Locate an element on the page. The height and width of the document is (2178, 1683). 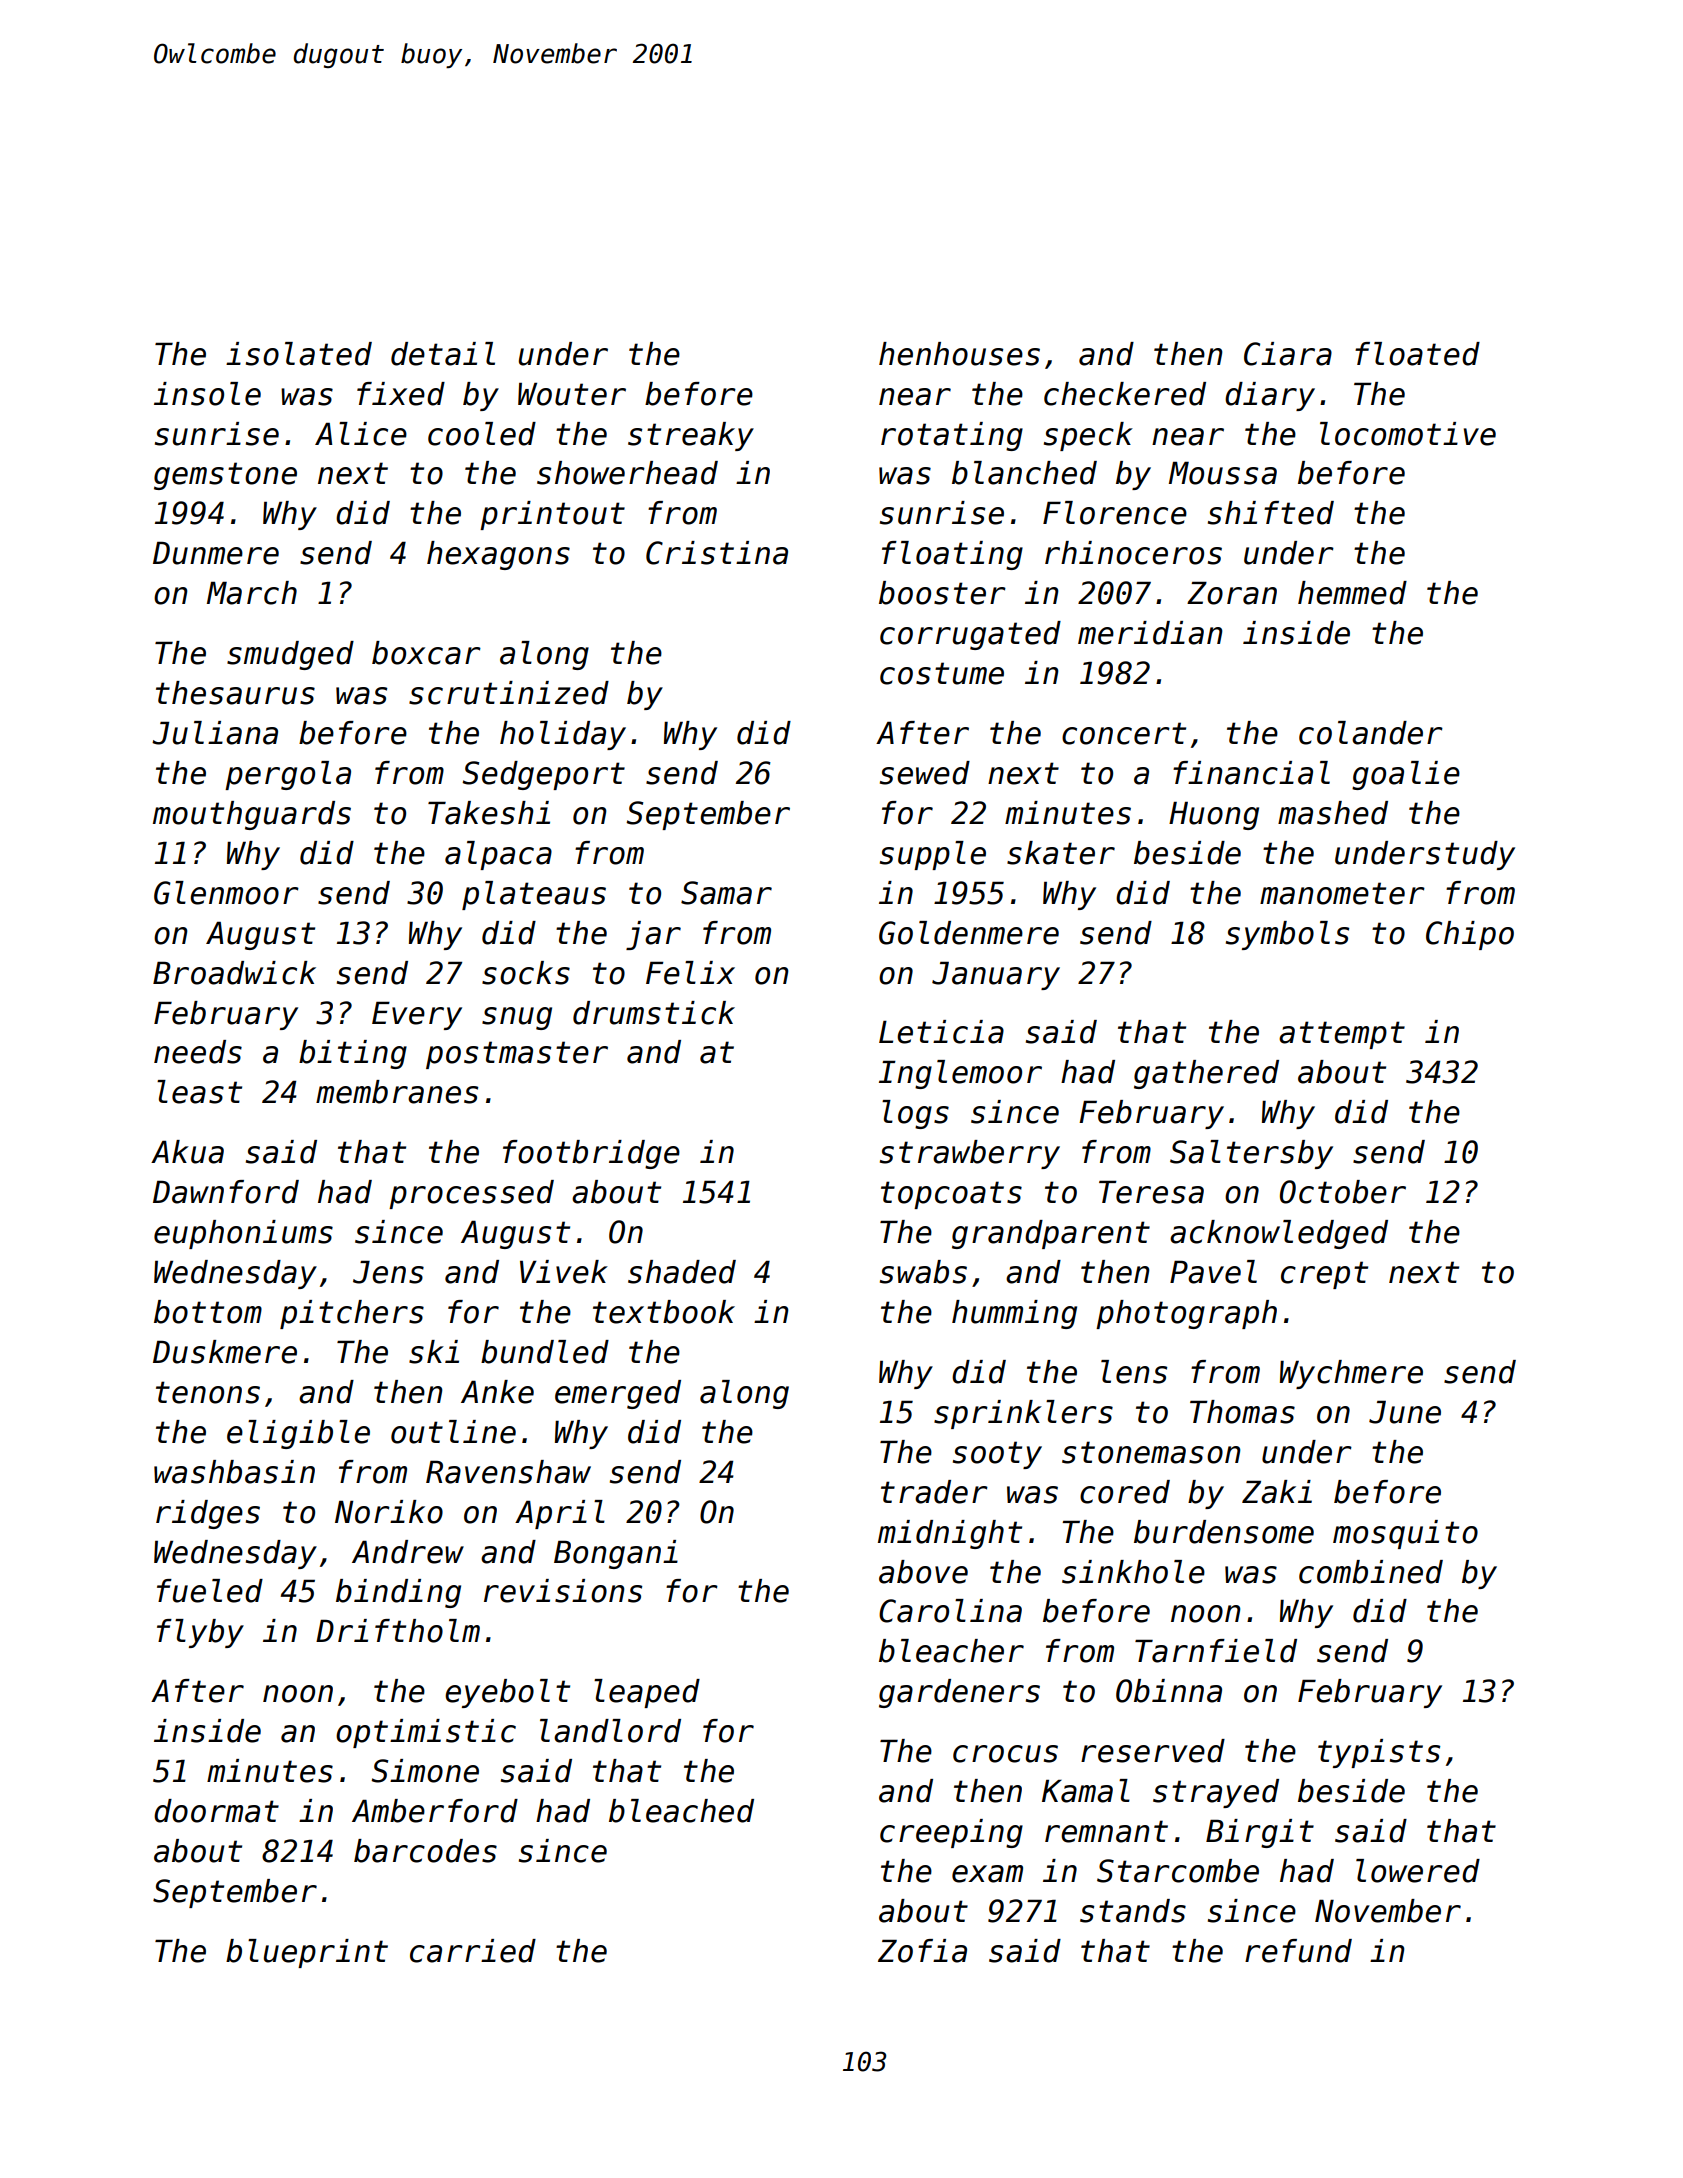
Zoran is located at coordinates (1232, 593).
